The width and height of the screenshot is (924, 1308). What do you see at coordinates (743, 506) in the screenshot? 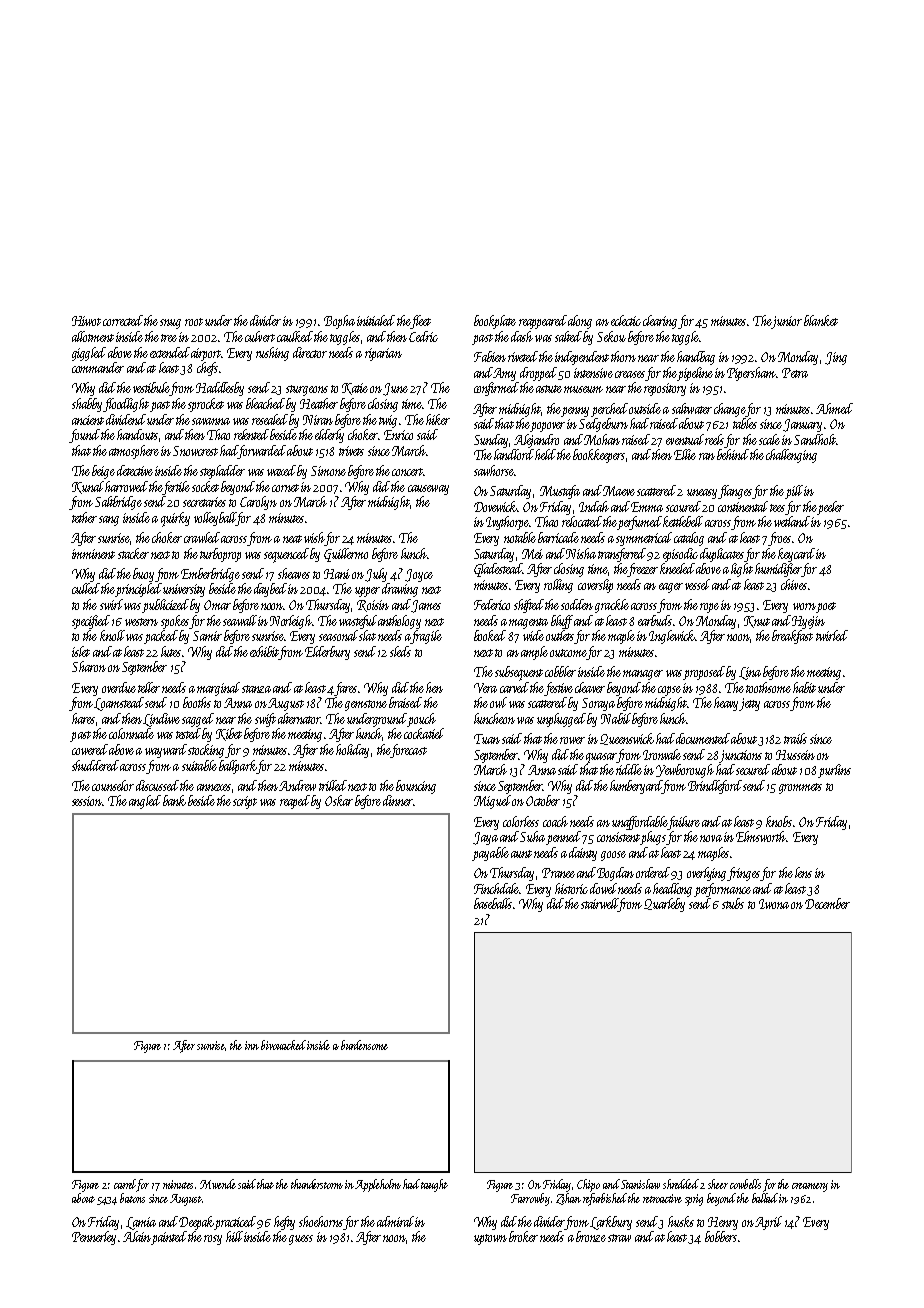
I see `continental` at bounding box center [743, 506].
